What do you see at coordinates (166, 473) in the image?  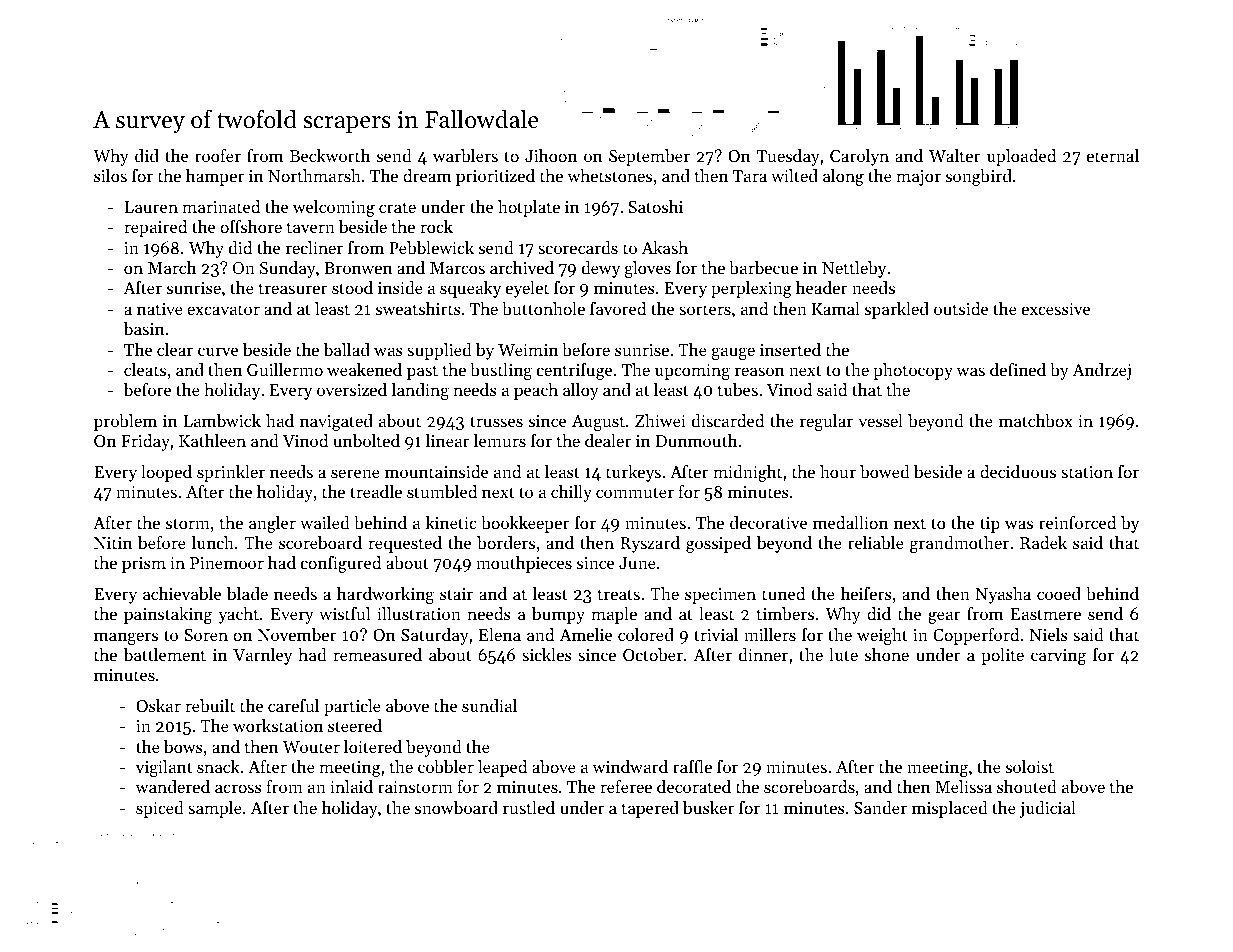 I see `looped` at bounding box center [166, 473].
